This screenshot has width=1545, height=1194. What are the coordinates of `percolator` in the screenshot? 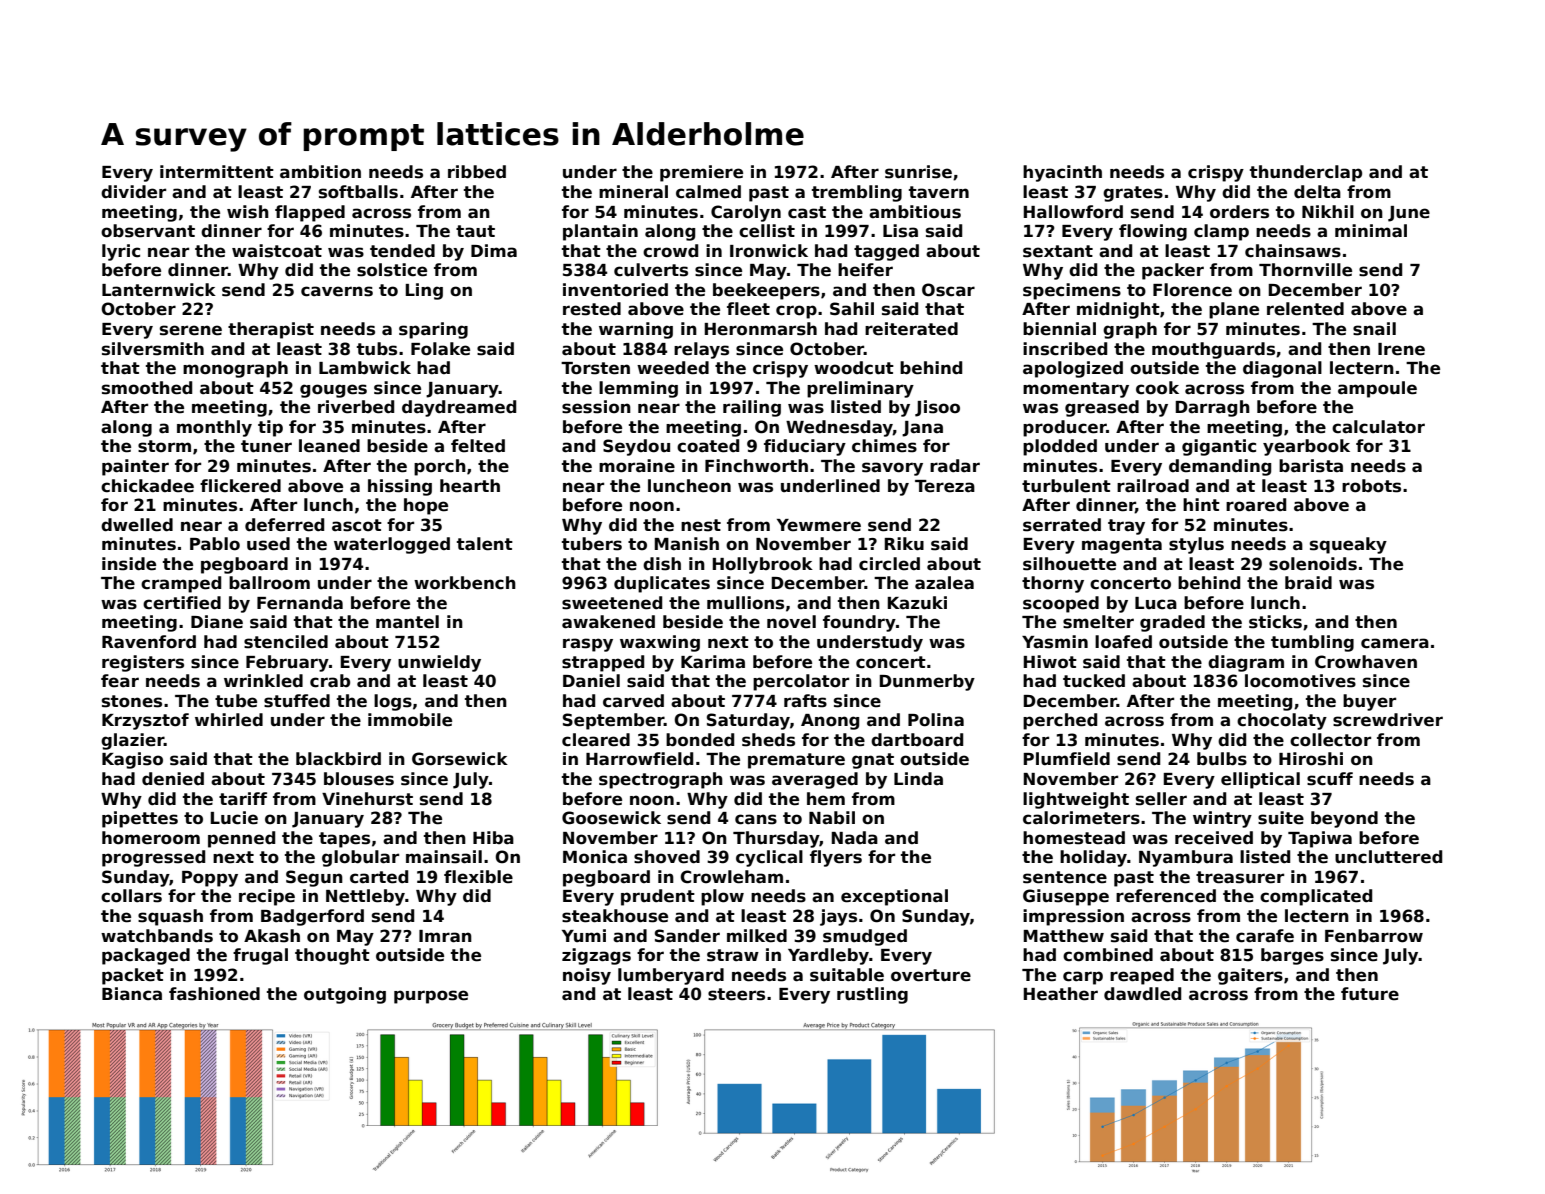 It's located at (801, 682).
